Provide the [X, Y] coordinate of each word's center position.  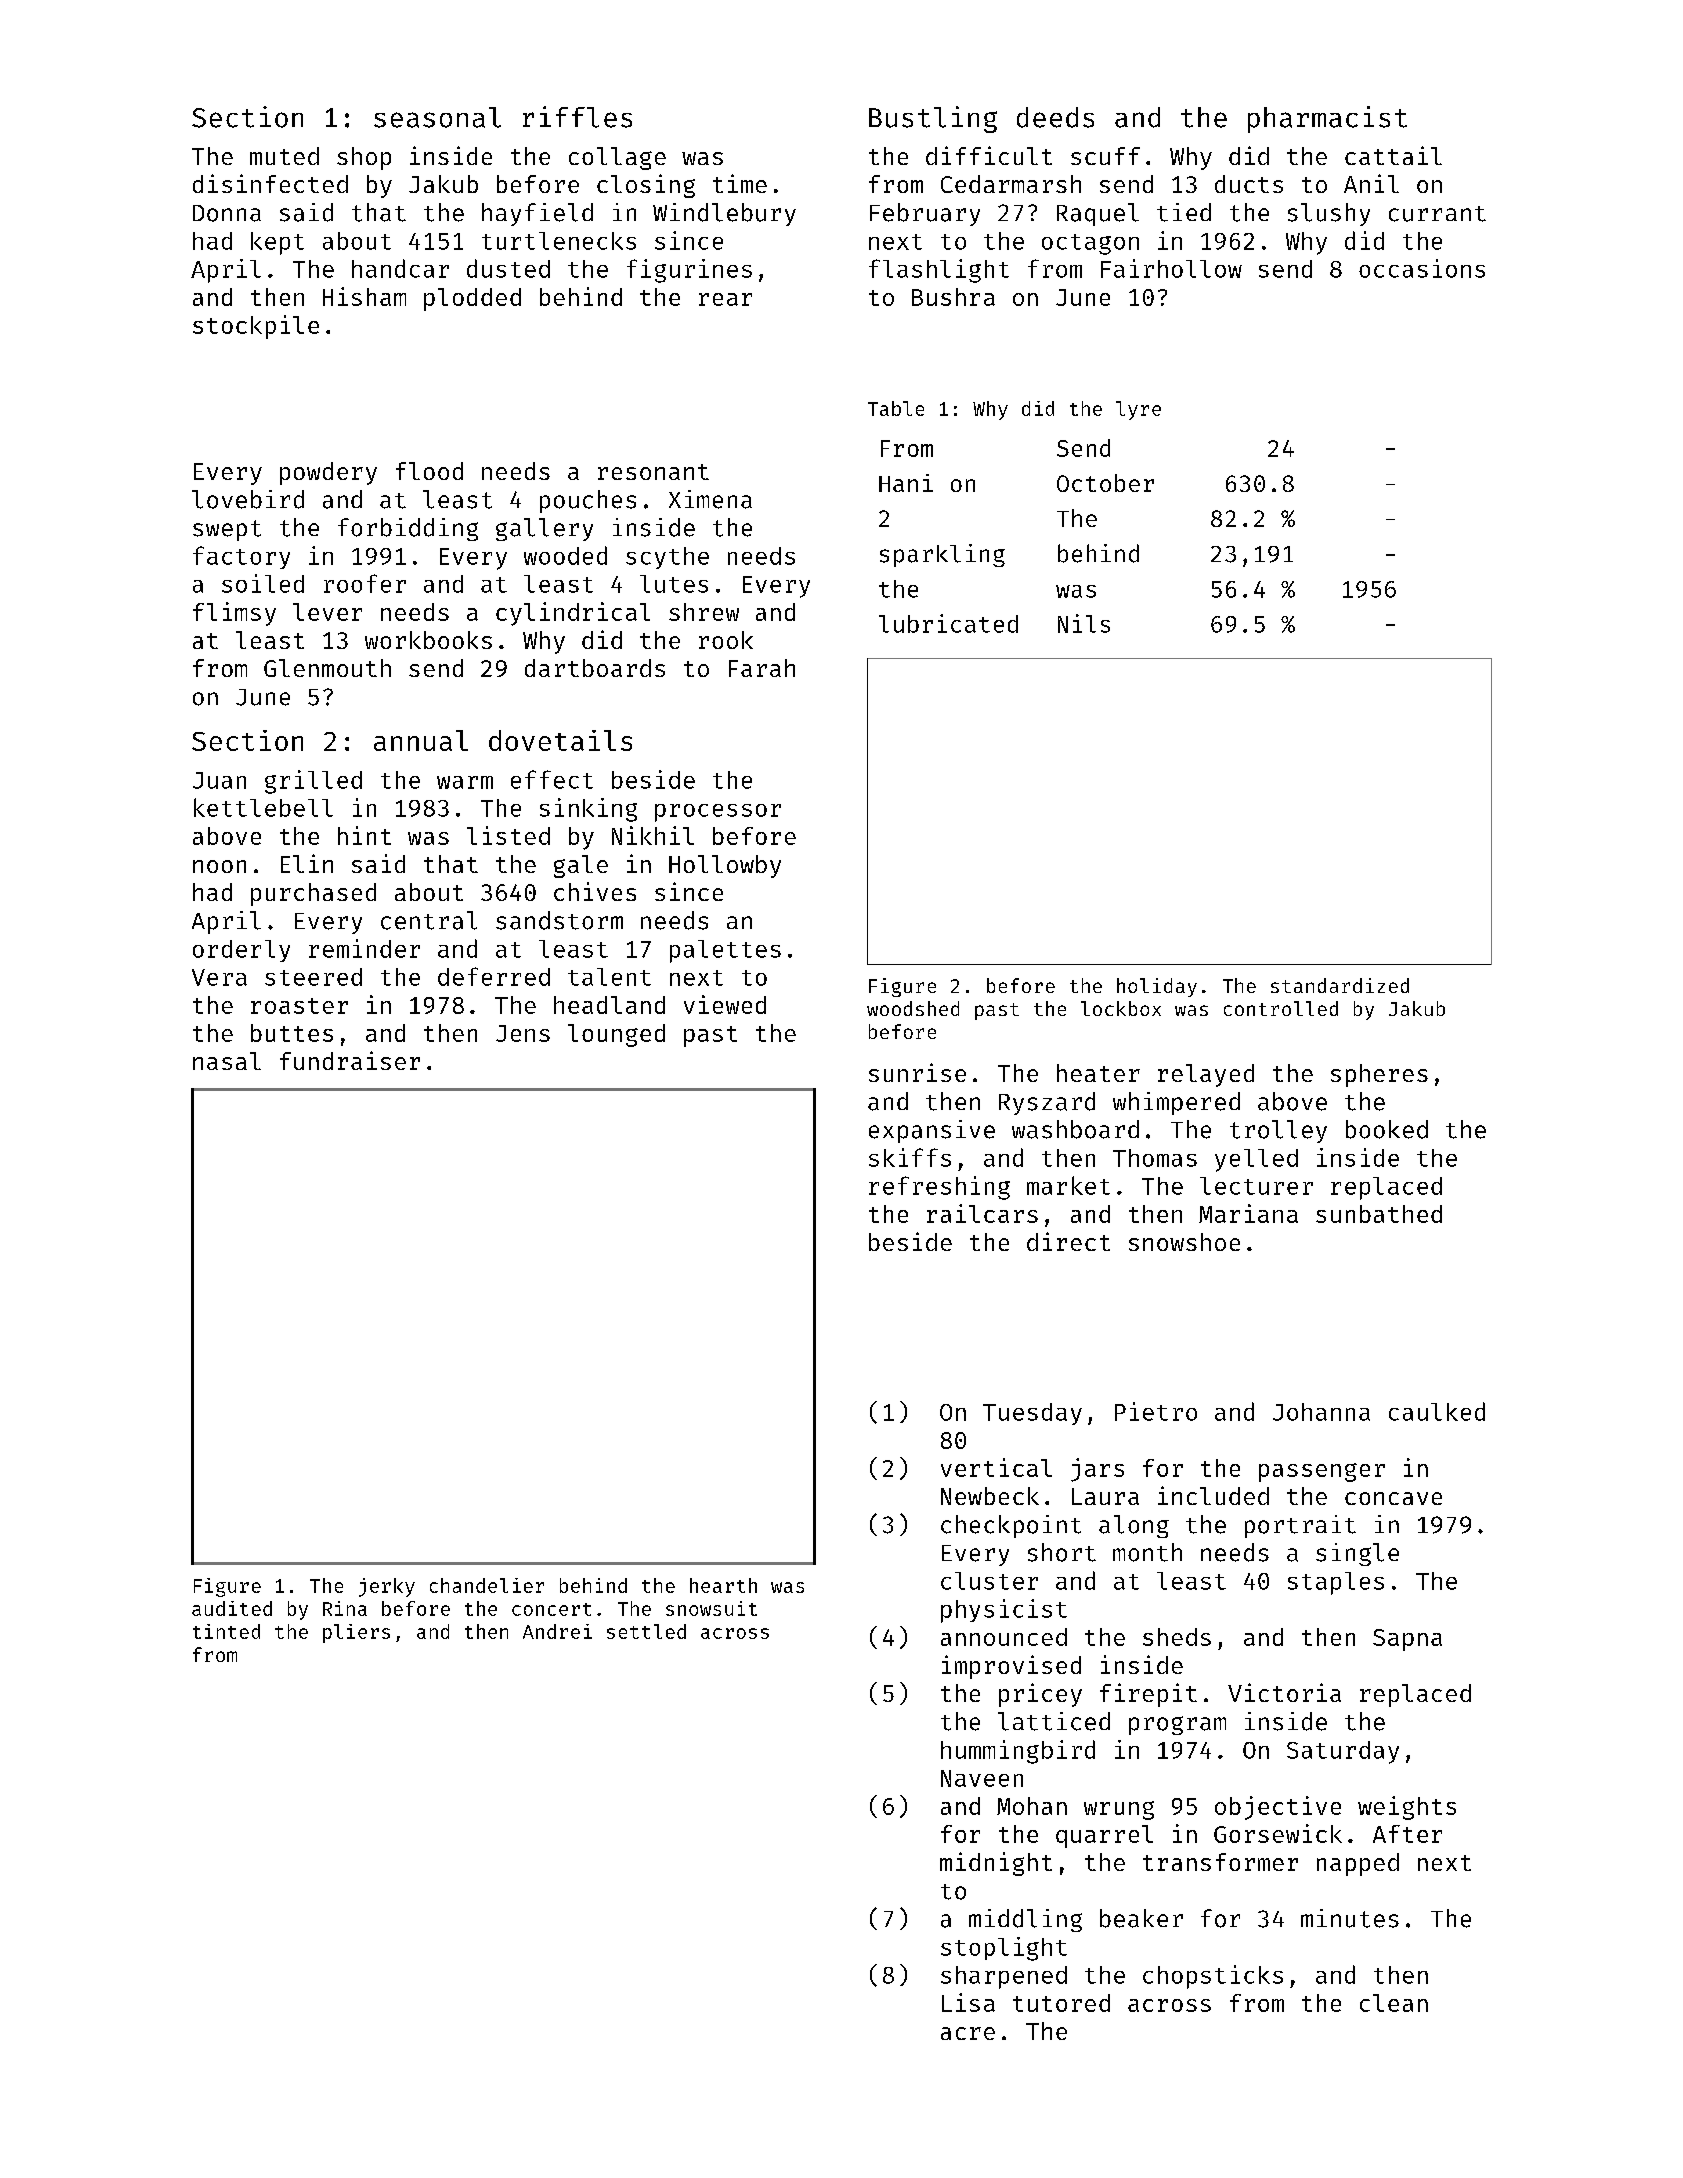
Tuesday [1032, 1414]
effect [552, 779]
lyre [1138, 410]
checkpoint [1011, 1526]
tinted [226, 1631]
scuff [1105, 156]
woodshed [913, 1008]
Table [896, 408]
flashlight [939, 271]
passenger [1322, 1472]
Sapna [1407, 1640]
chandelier [487, 1585]
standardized [1340, 985]
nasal [227, 1061]
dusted [508, 268]
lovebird [248, 499]
